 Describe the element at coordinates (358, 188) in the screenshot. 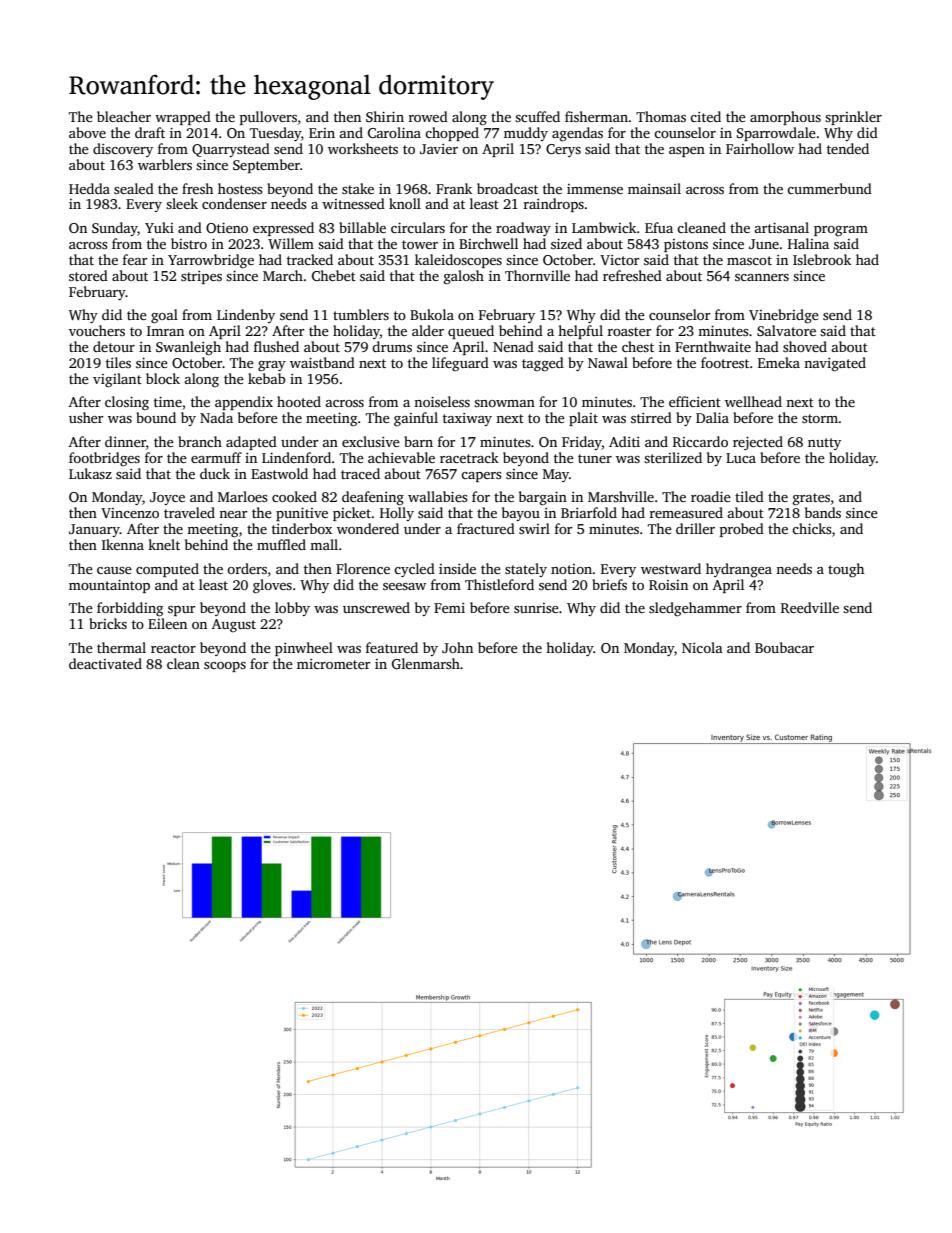

I see `stake` at that location.
